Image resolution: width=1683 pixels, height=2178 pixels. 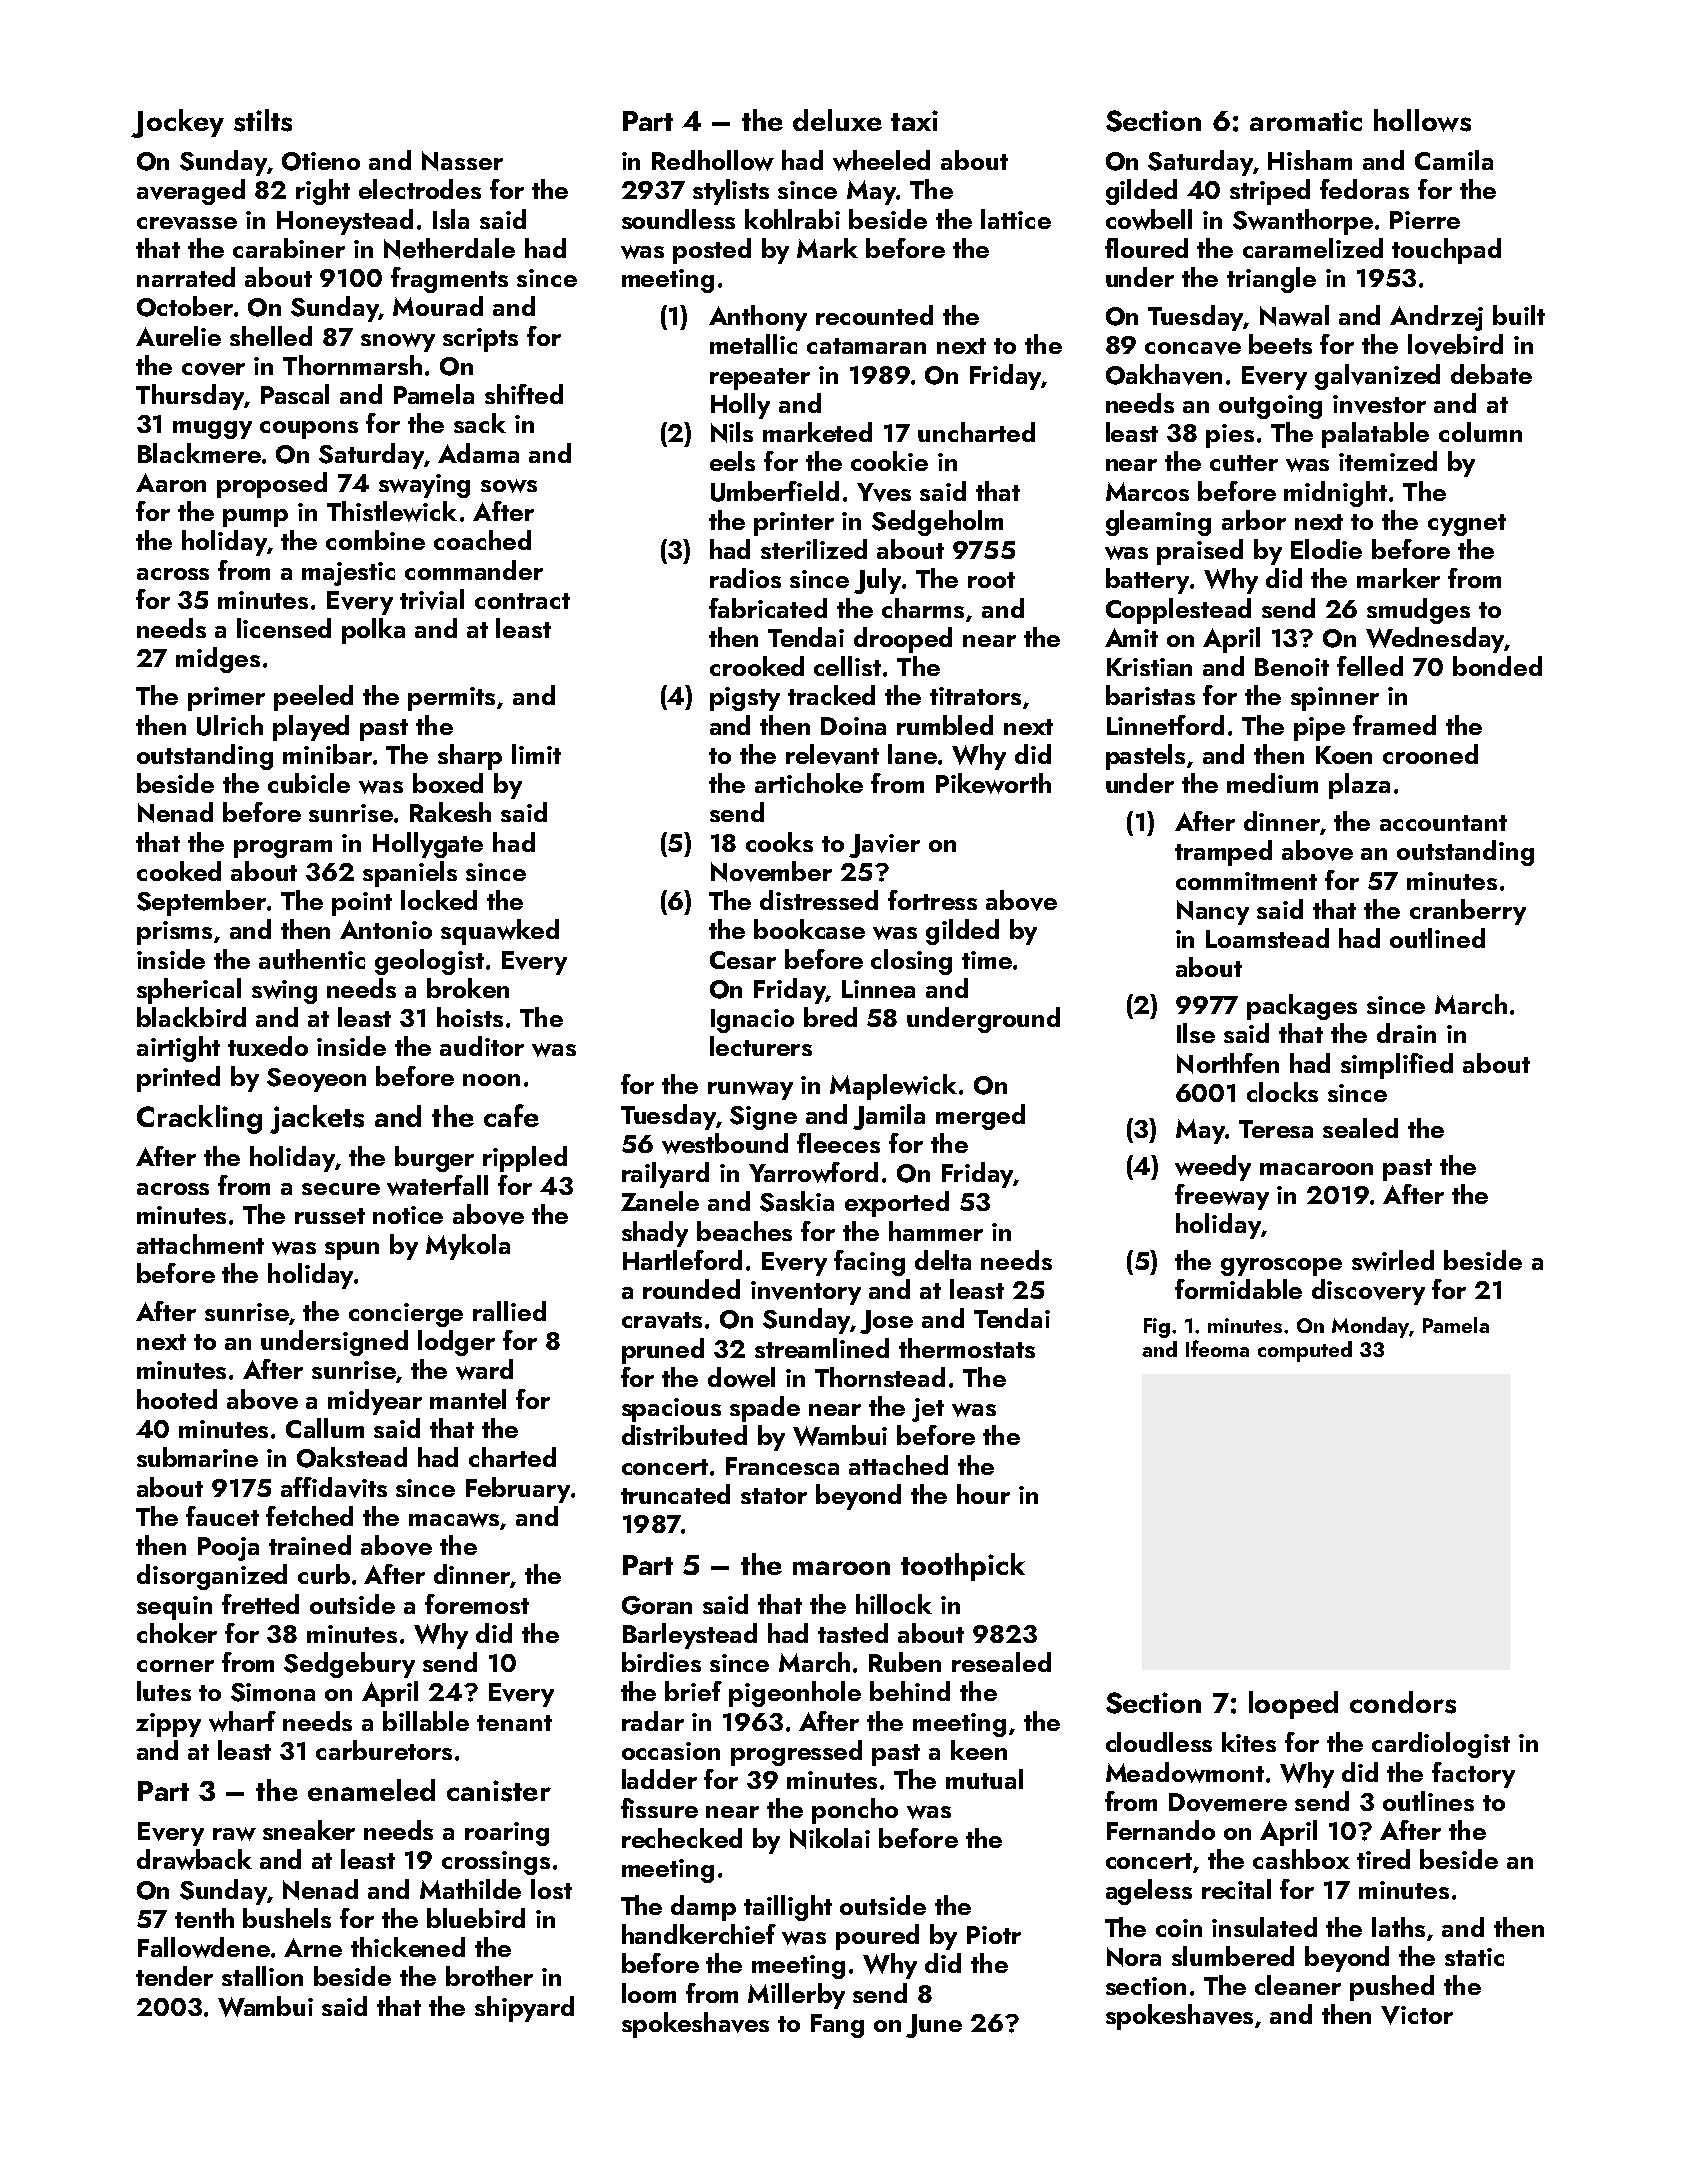 What do you see at coordinates (1228, 1063) in the image?
I see `Northfen` at bounding box center [1228, 1063].
